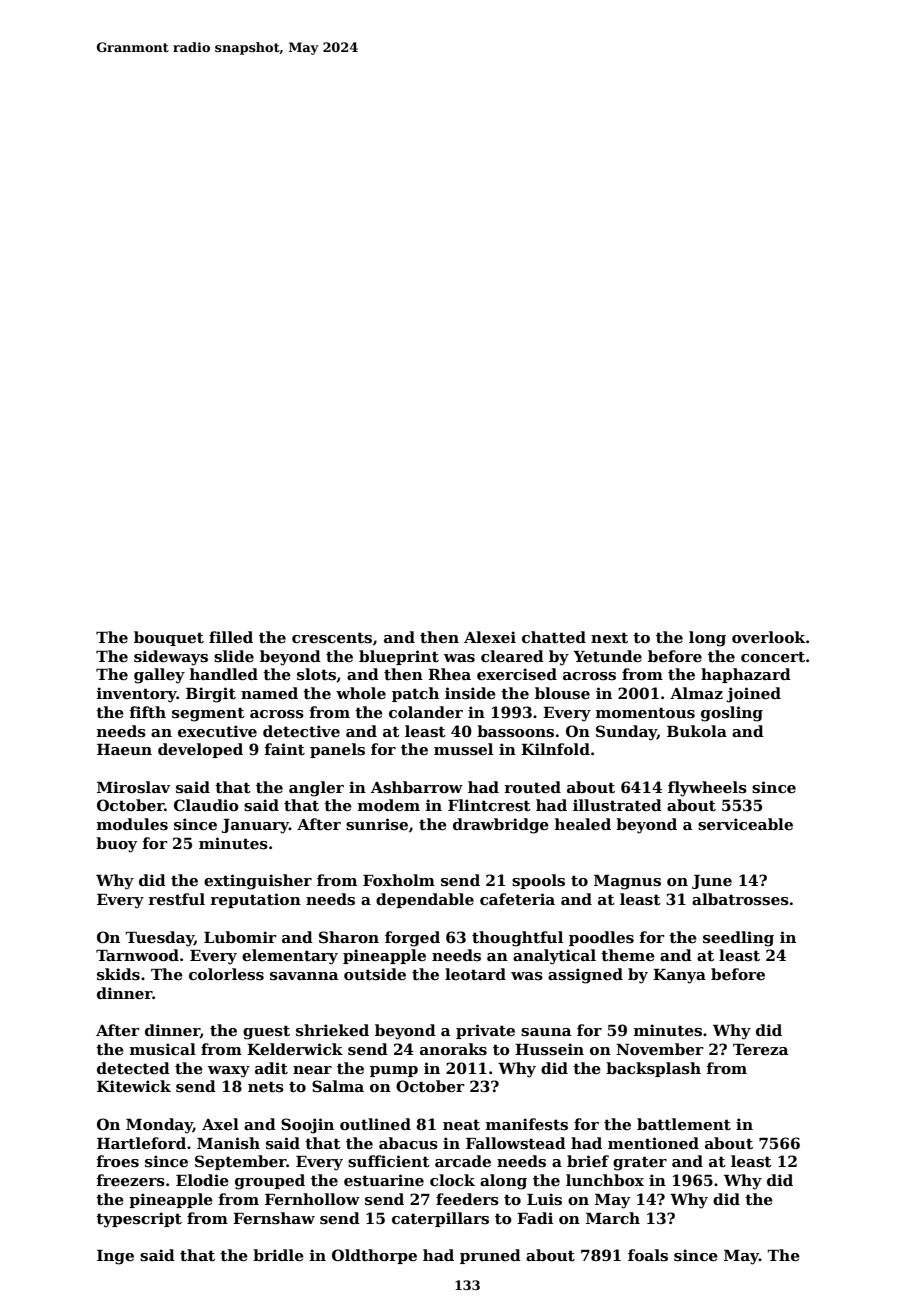  I want to click on anoraks, so click(453, 1049).
